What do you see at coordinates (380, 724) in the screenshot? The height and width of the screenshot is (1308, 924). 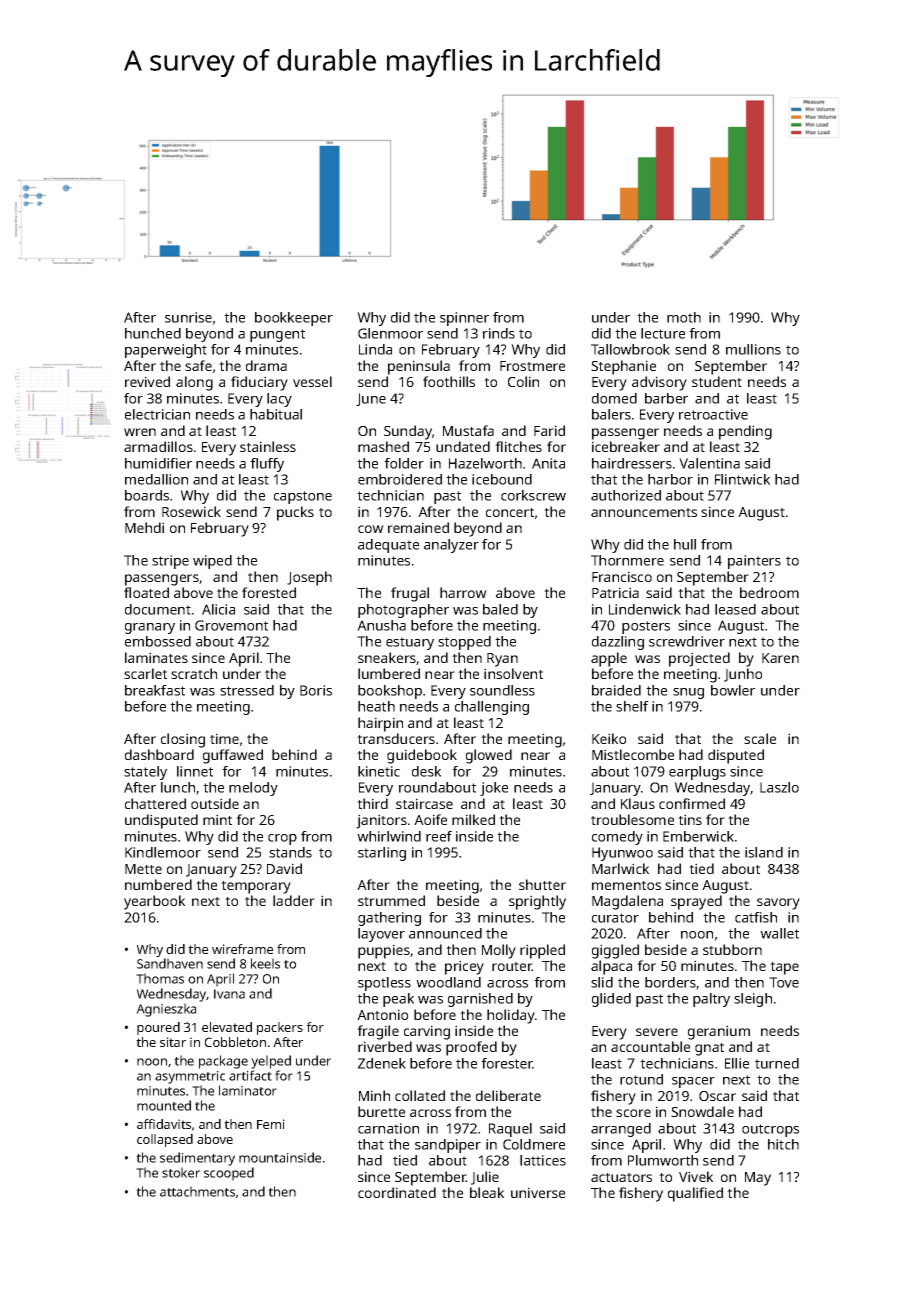 I see `hairpin` at bounding box center [380, 724].
